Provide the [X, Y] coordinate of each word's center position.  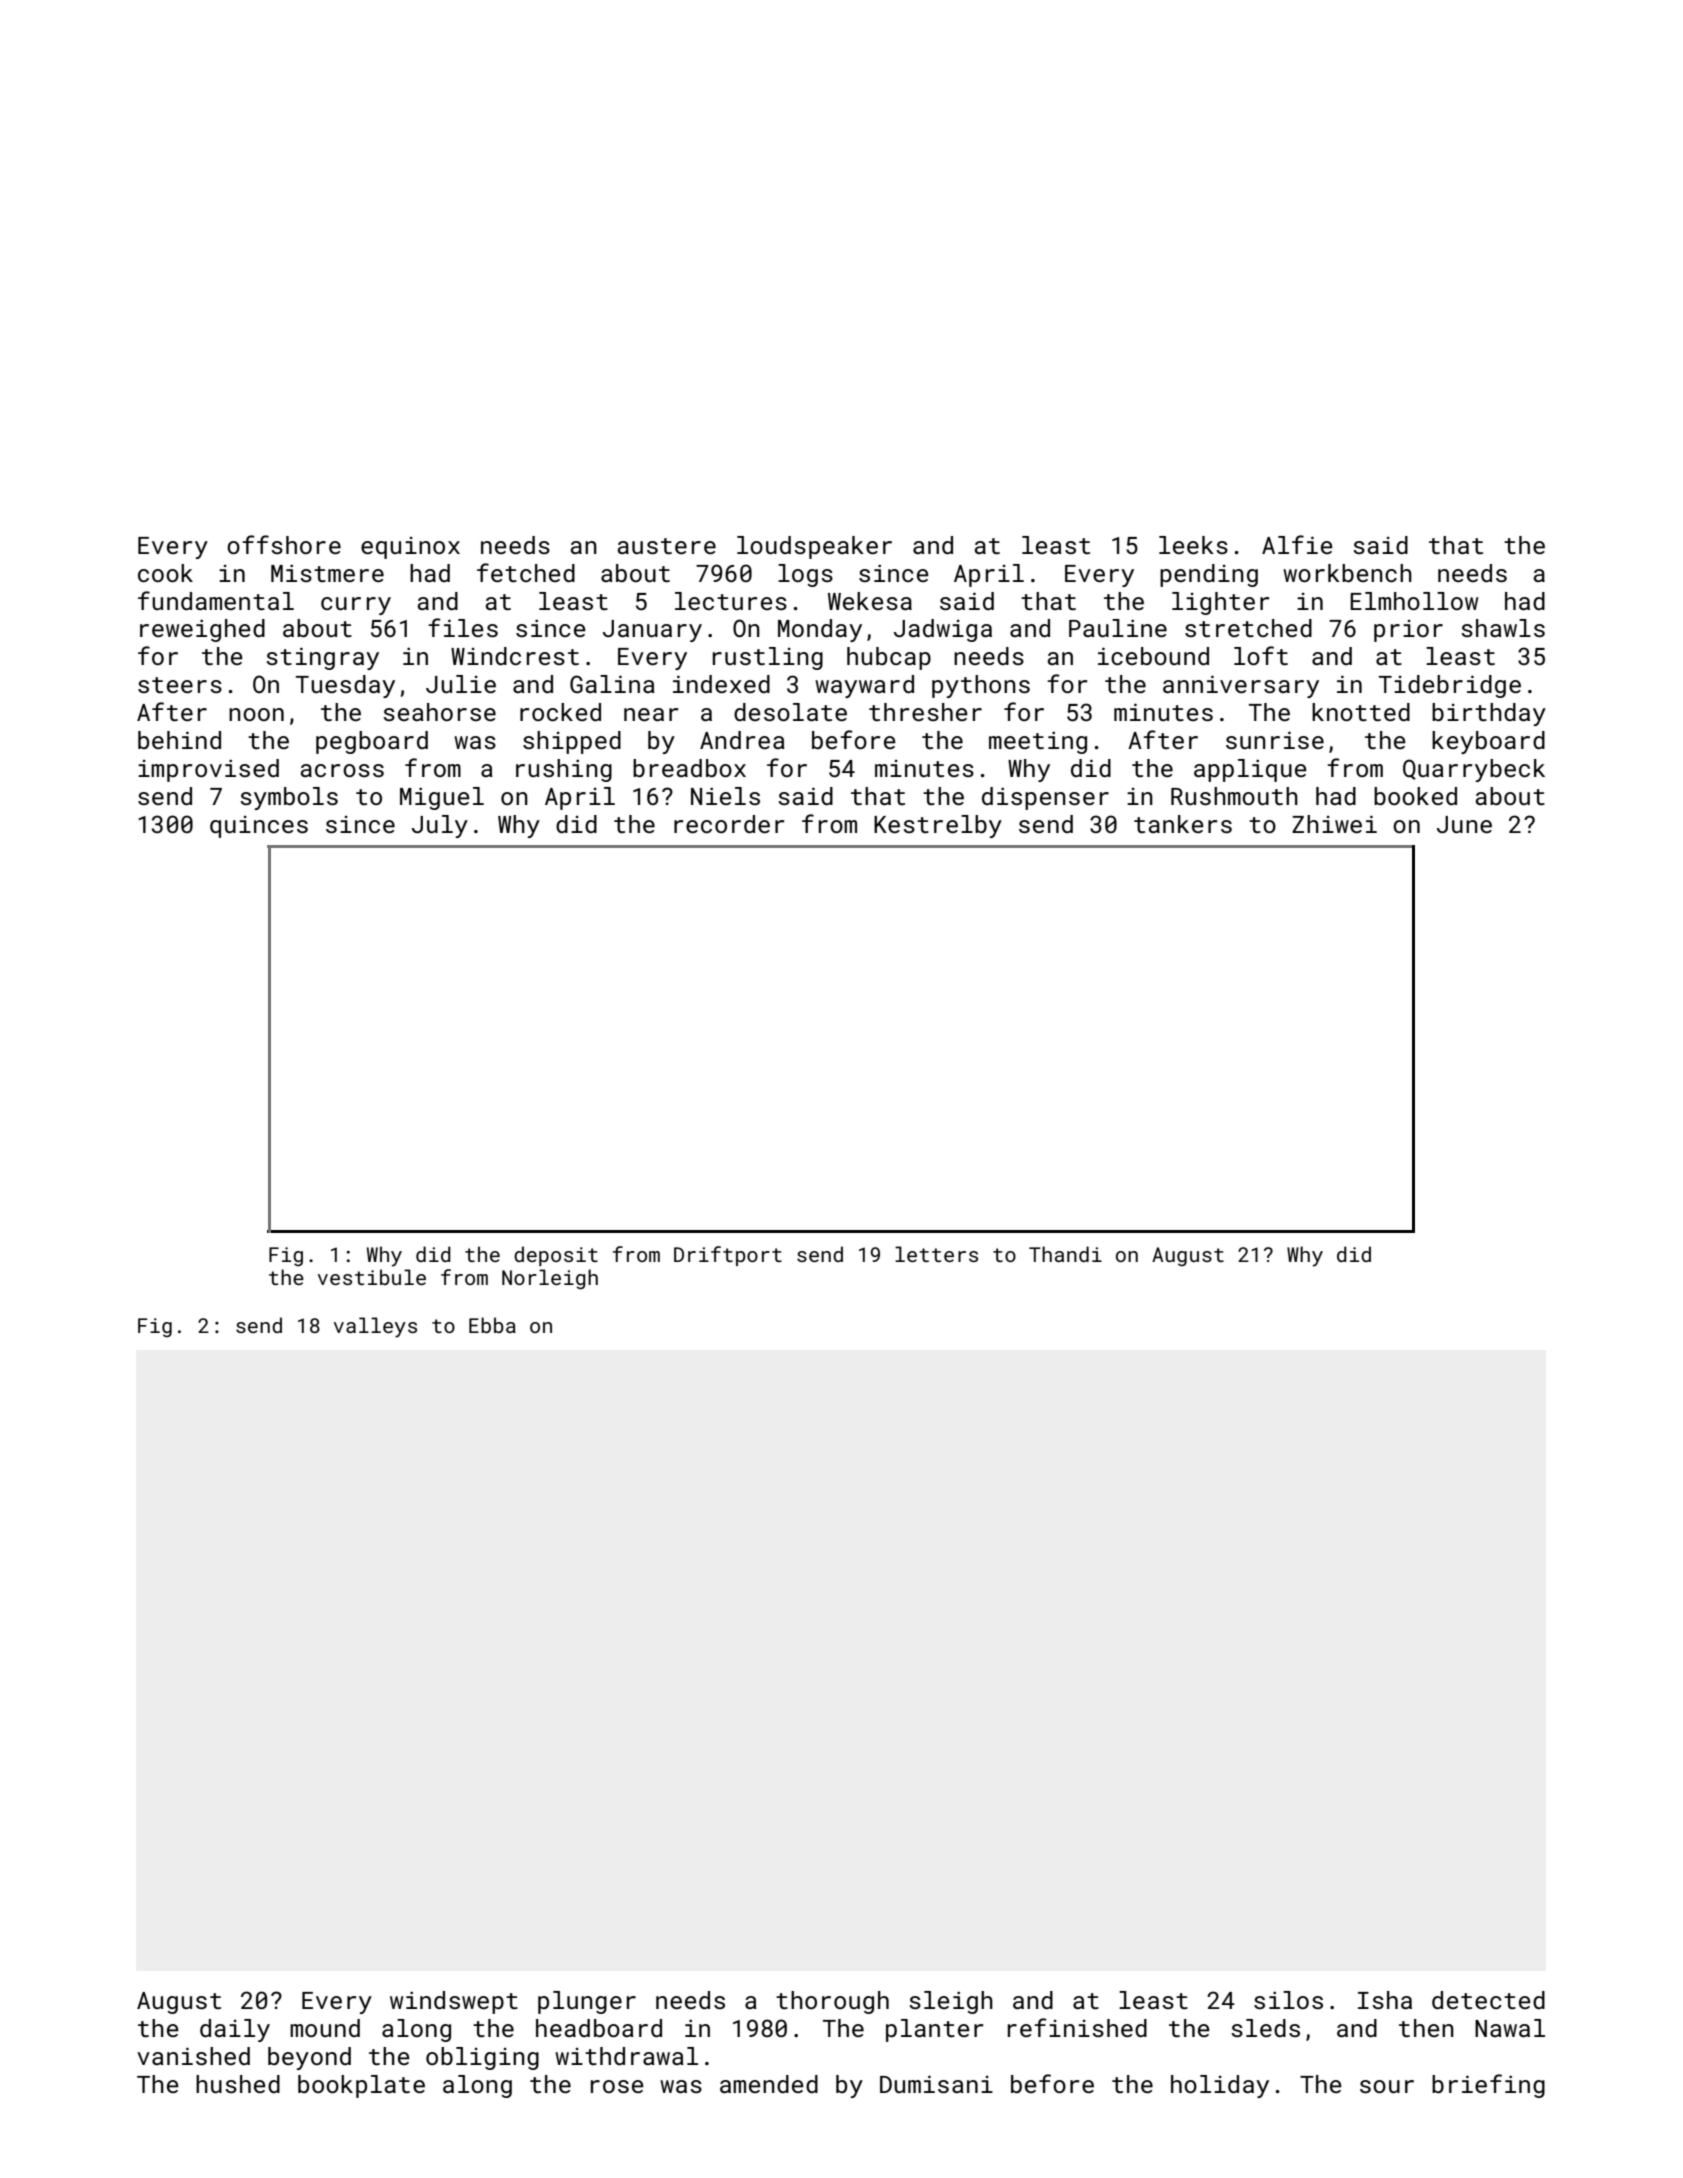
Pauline [1118, 628]
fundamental [216, 600]
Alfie [1297, 544]
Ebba [492, 1325]
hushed [238, 2084]
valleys [375, 1327]
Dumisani [936, 2084]
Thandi [1065, 1254]
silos [1288, 2000]
